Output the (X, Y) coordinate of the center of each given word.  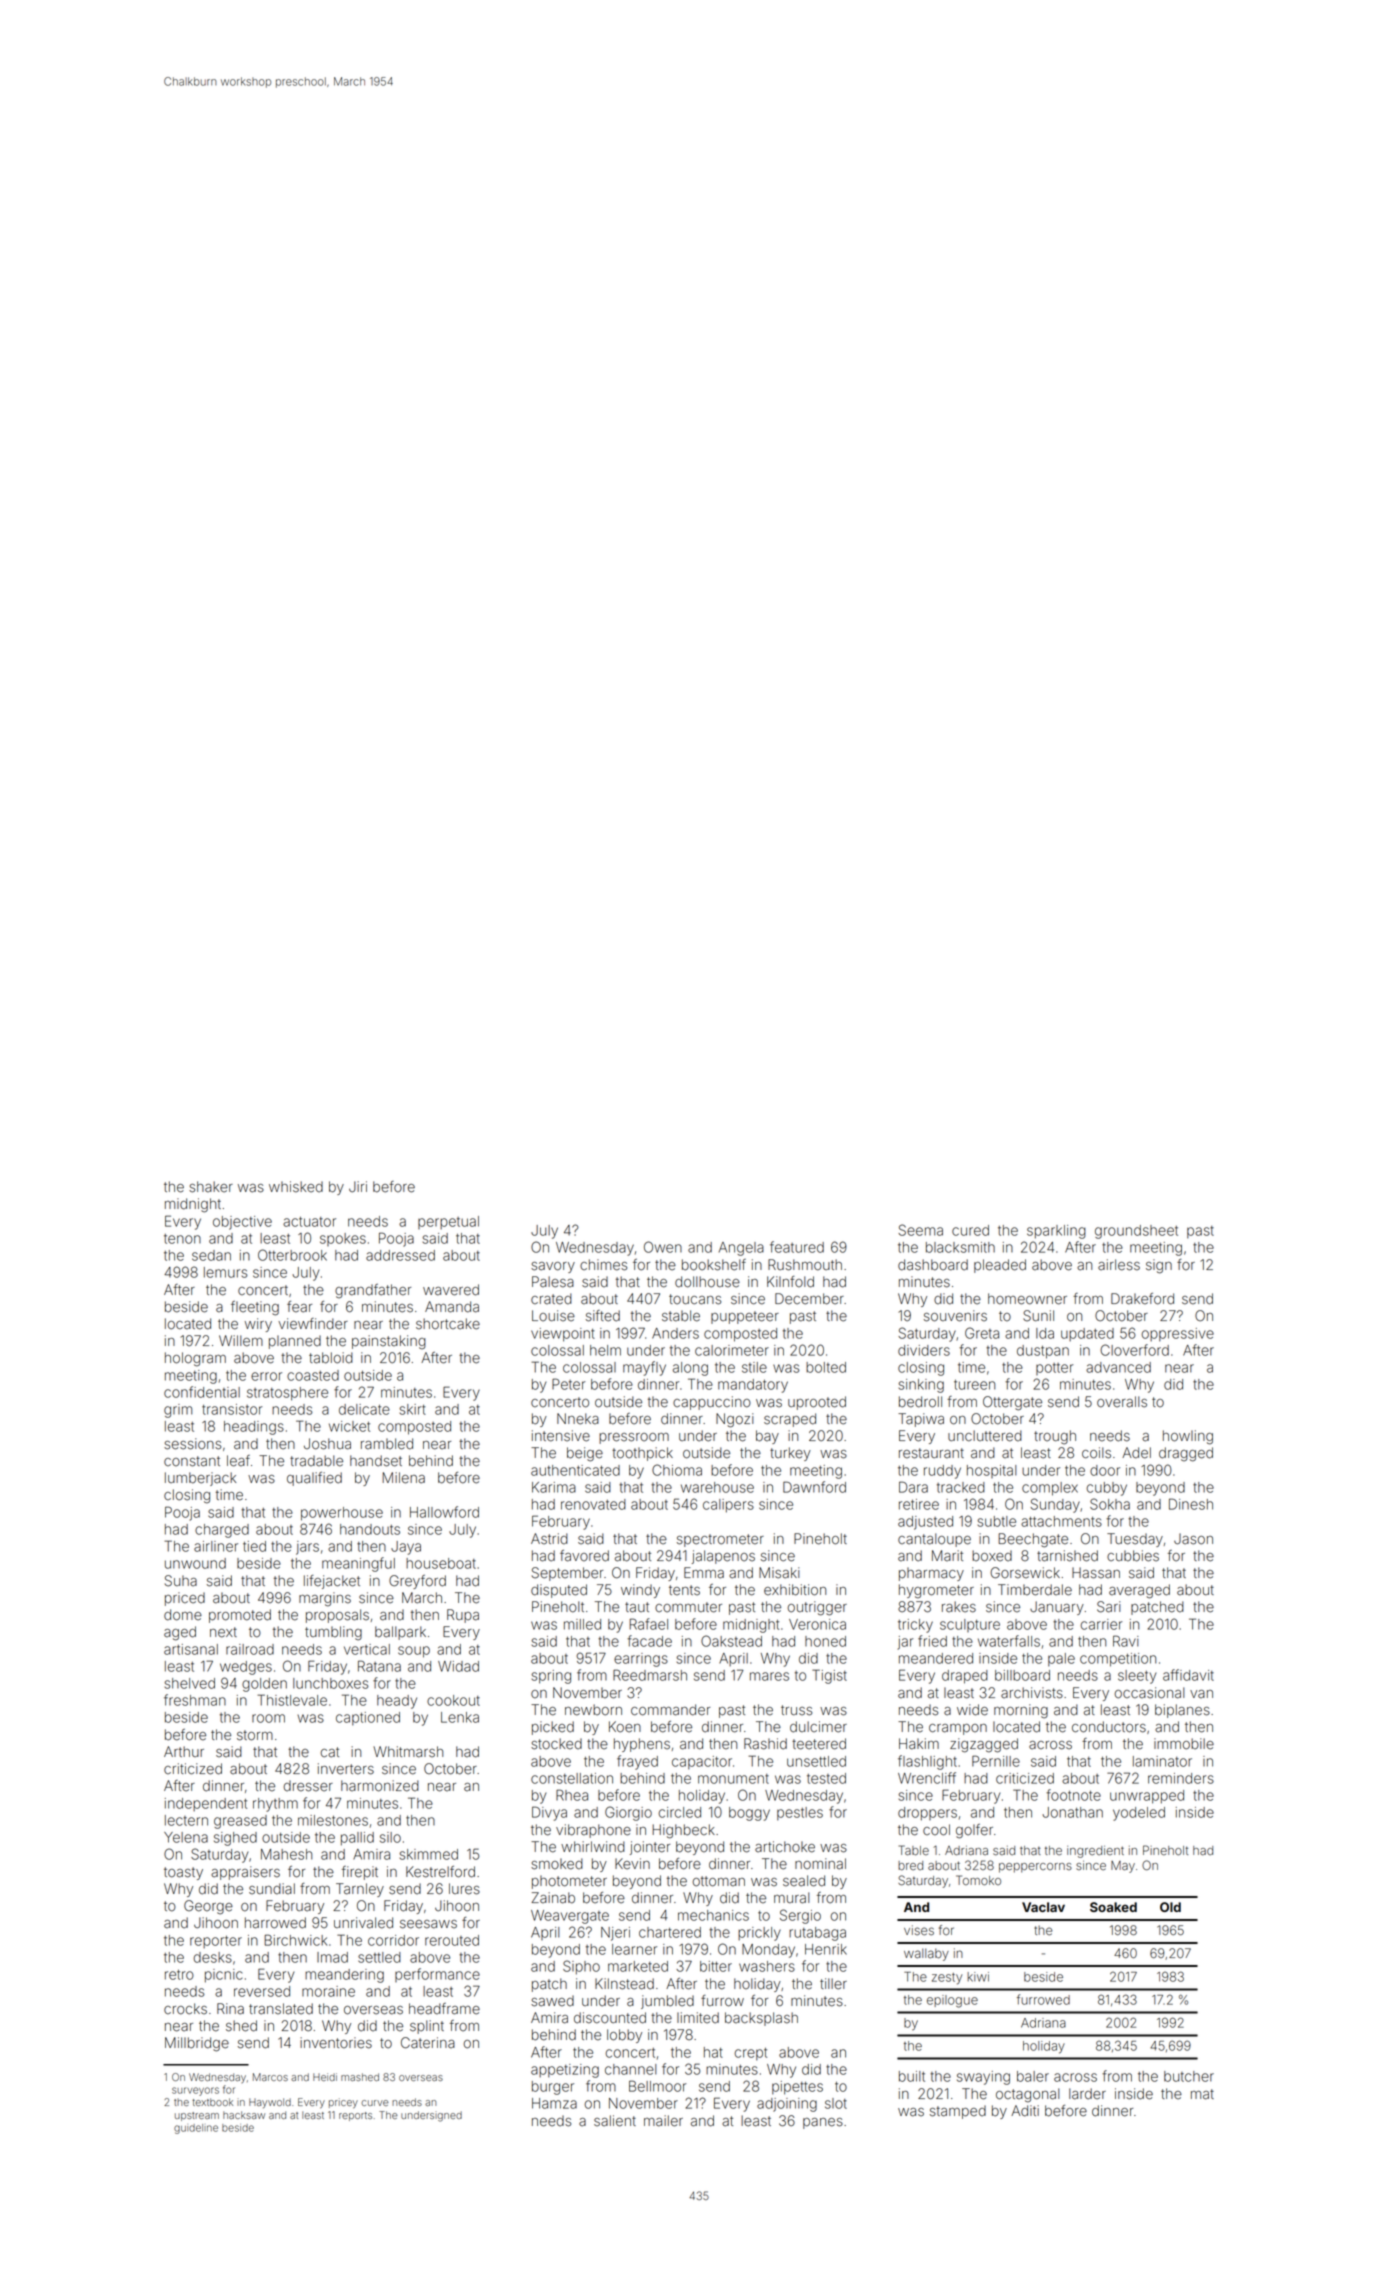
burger (553, 2088)
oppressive (1177, 1334)
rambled (387, 1444)
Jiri (358, 1187)
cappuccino (712, 1403)
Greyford (417, 1582)
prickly (759, 1934)
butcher (1189, 2076)
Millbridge (197, 2044)
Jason (1193, 1539)
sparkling (1056, 1232)
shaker (211, 1187)
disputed (559, 1591)
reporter (216, 1942)
